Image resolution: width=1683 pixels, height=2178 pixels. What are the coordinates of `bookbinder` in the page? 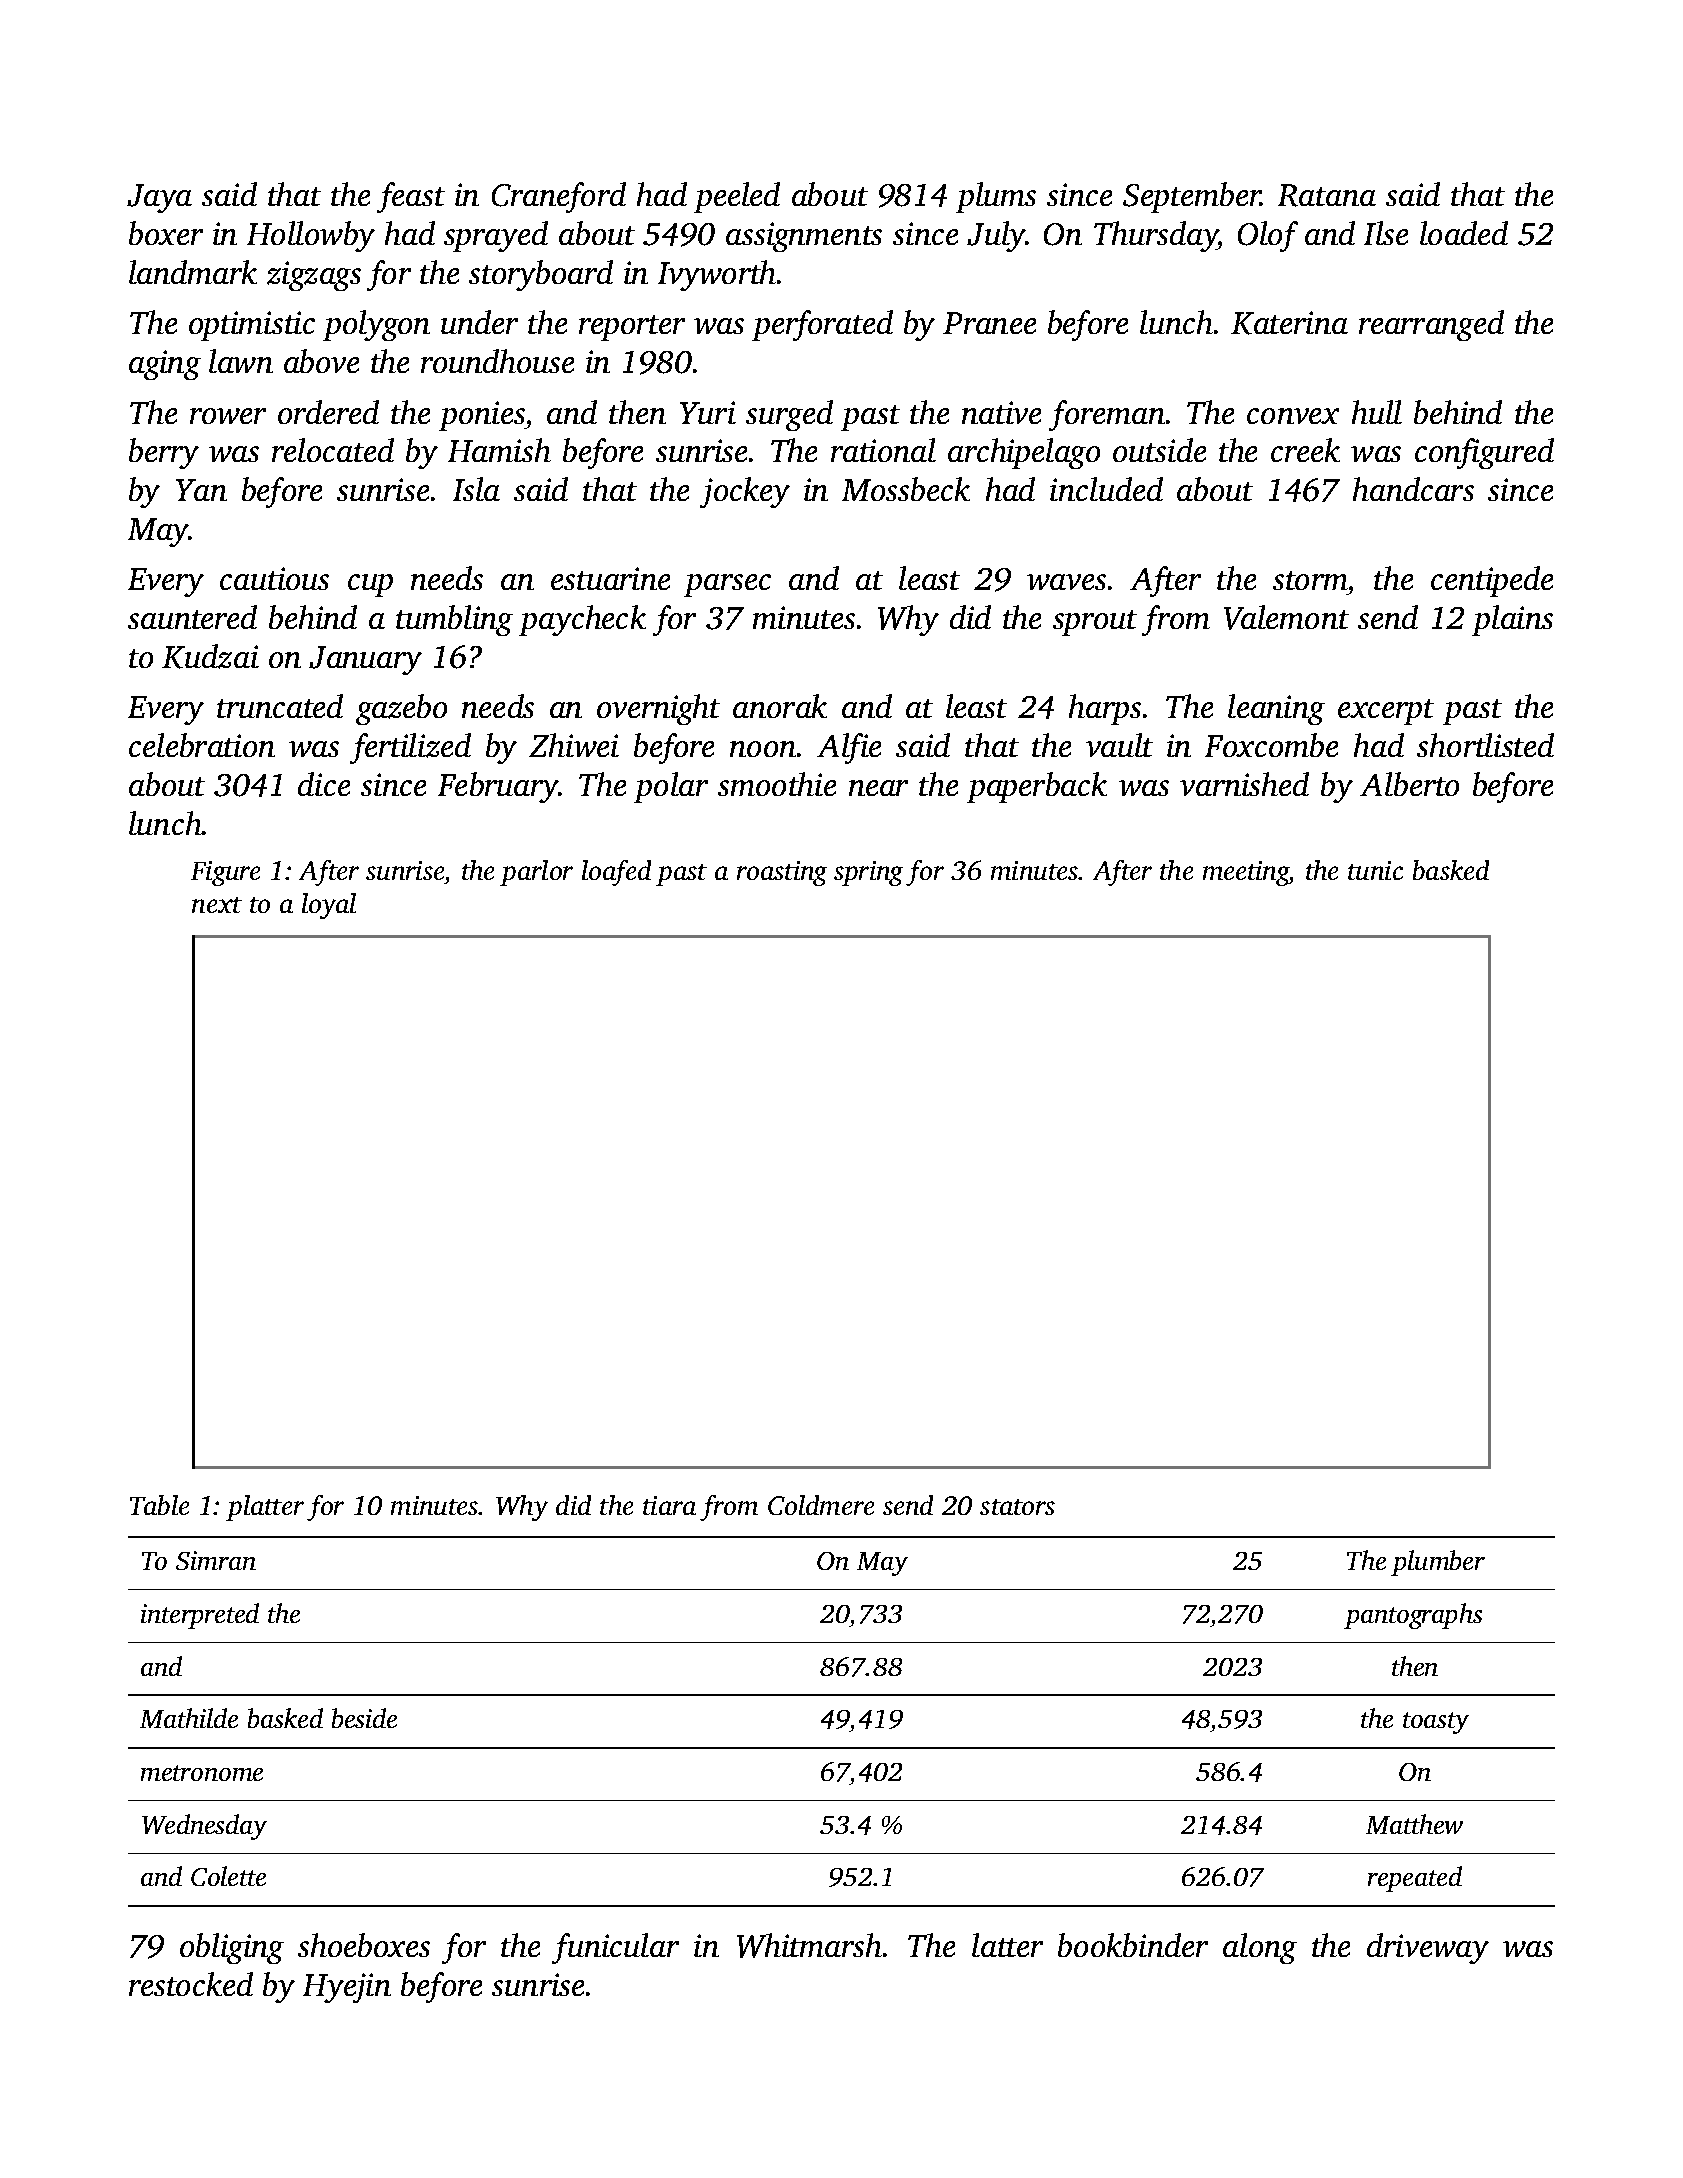 It's located at (1133, 1945).
